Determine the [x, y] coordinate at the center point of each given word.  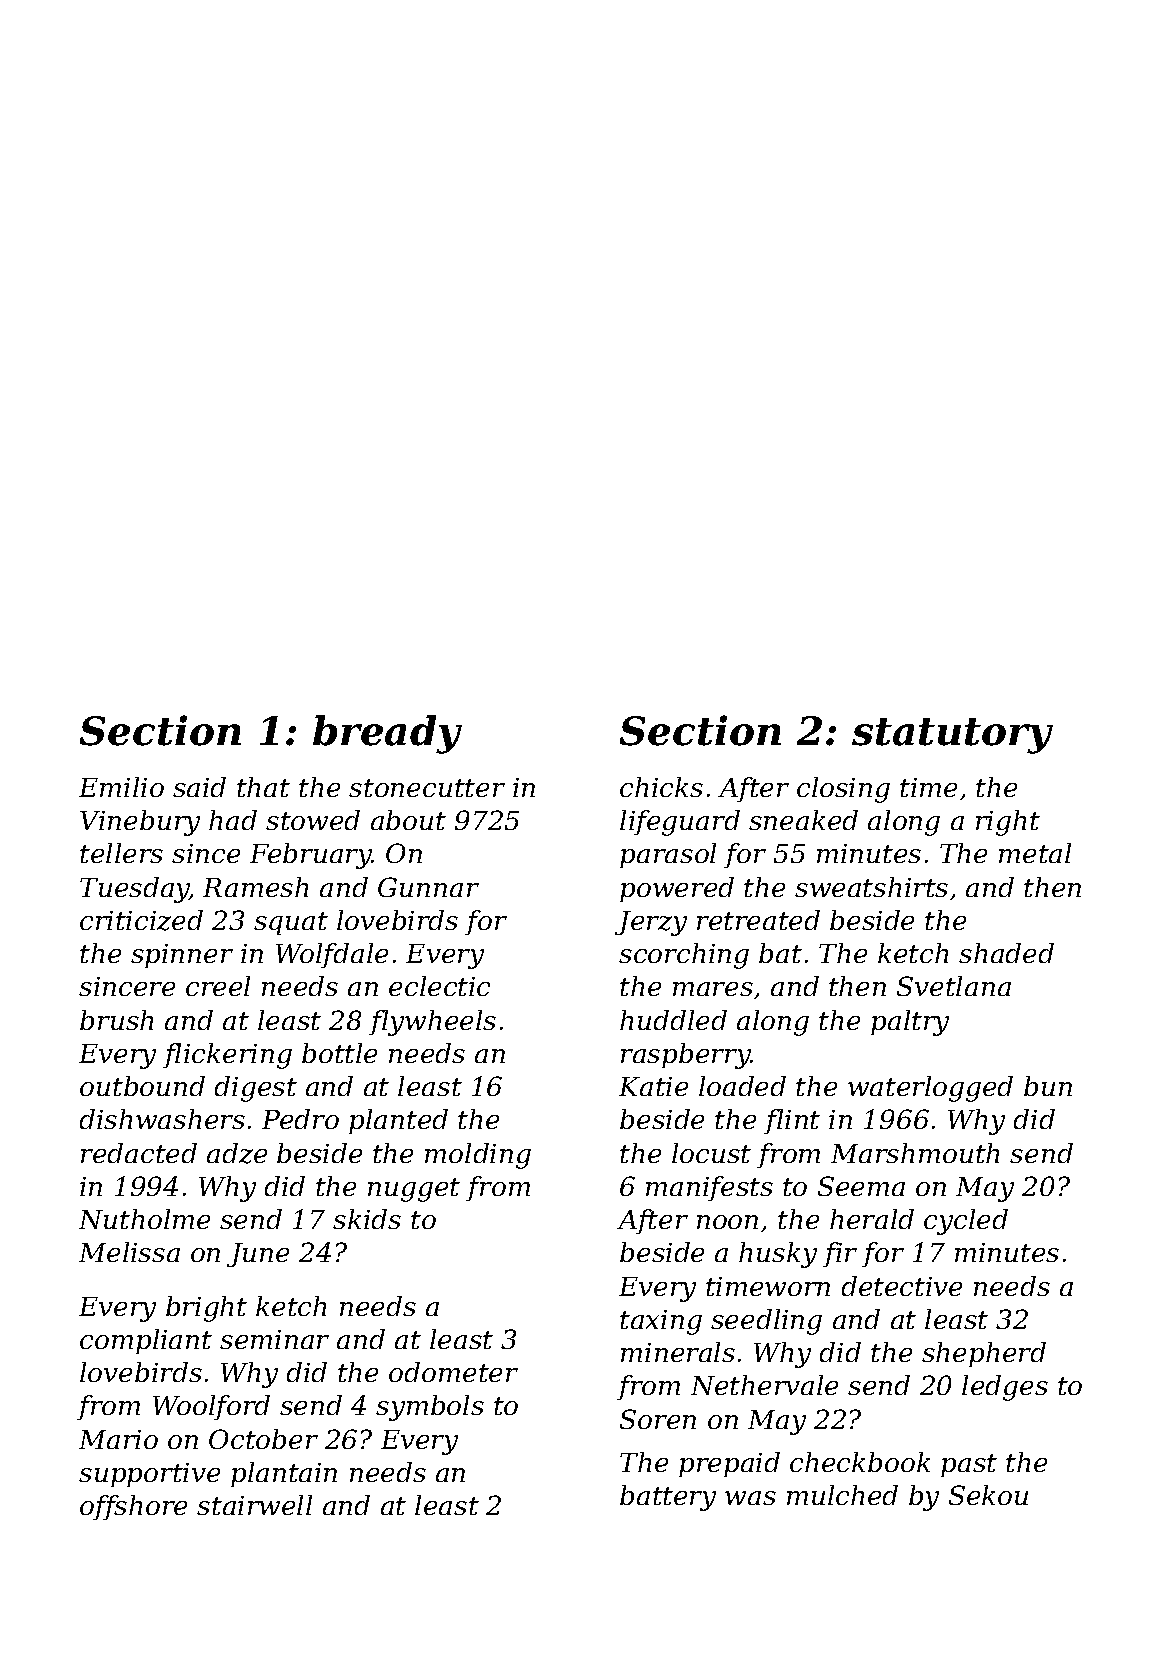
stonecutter [427, 788]
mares [713, 989]
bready [387, 734]
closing [843, 790]
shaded [1006, 953]
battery [668, 1498]
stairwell [254, 1505]
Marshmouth [915, 1153]
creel [218, 986]
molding [478, 1156]
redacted [139, 1153]
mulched [842, 1495]
